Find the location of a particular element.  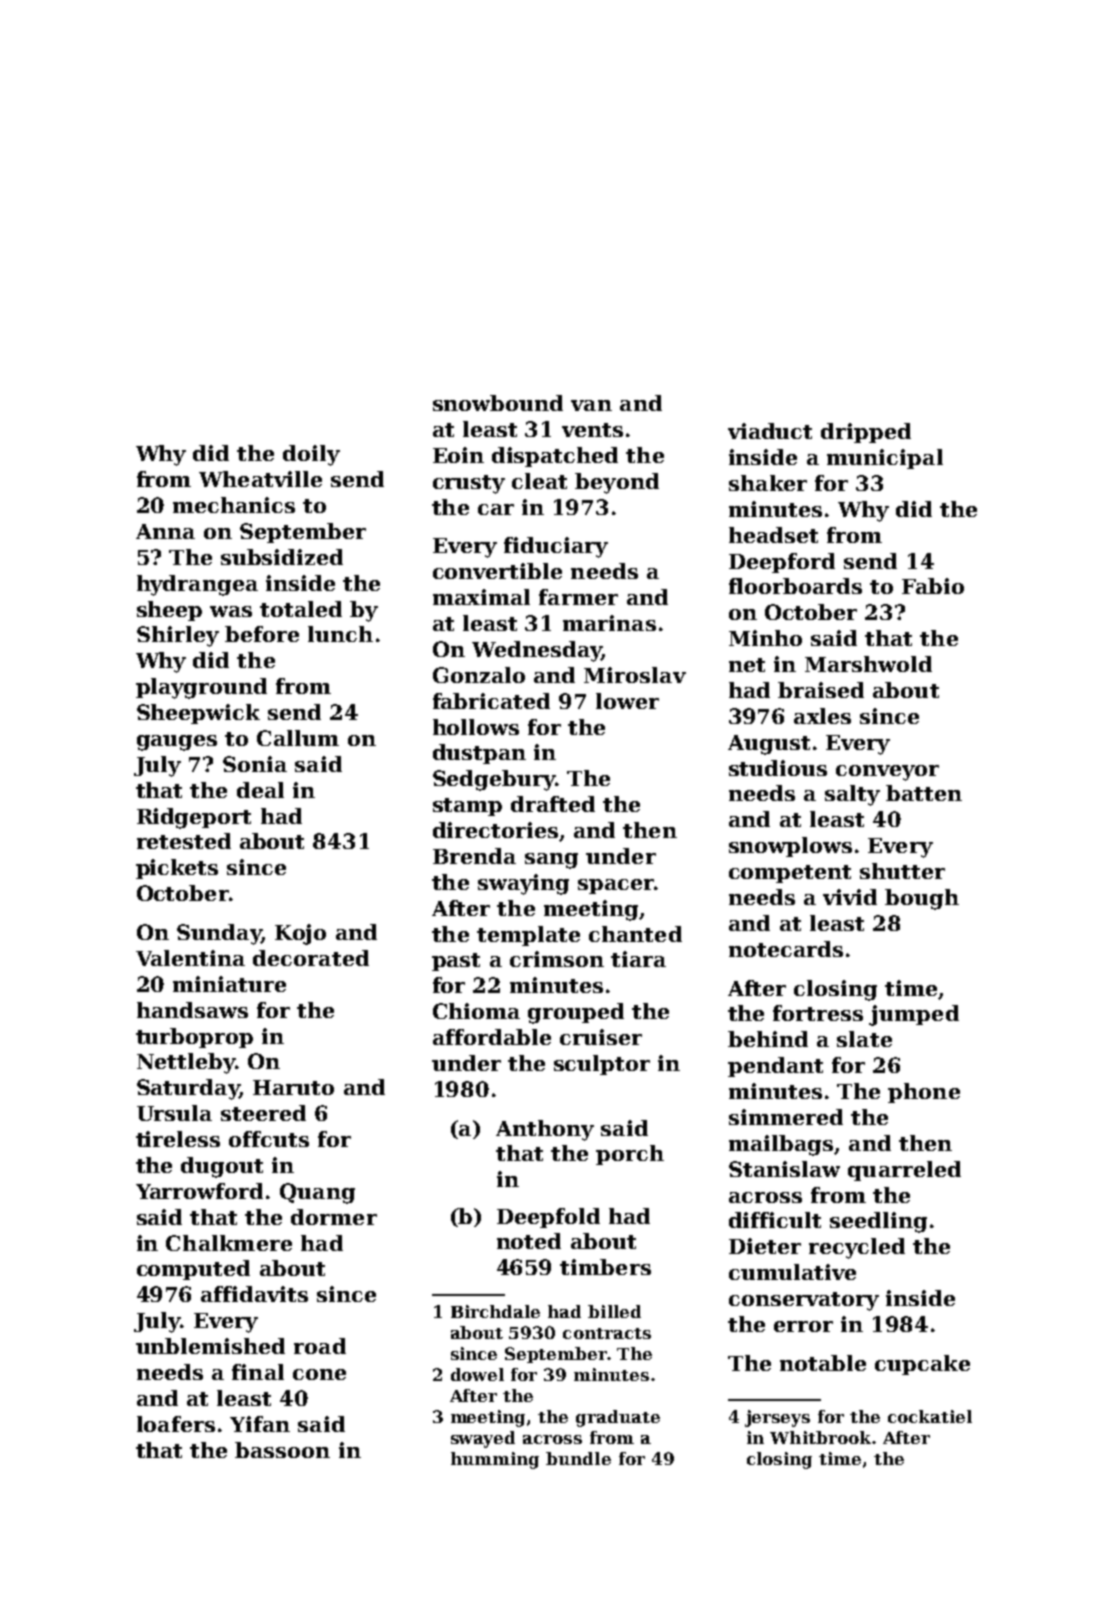

doily is located at coordinates (311, 455).
